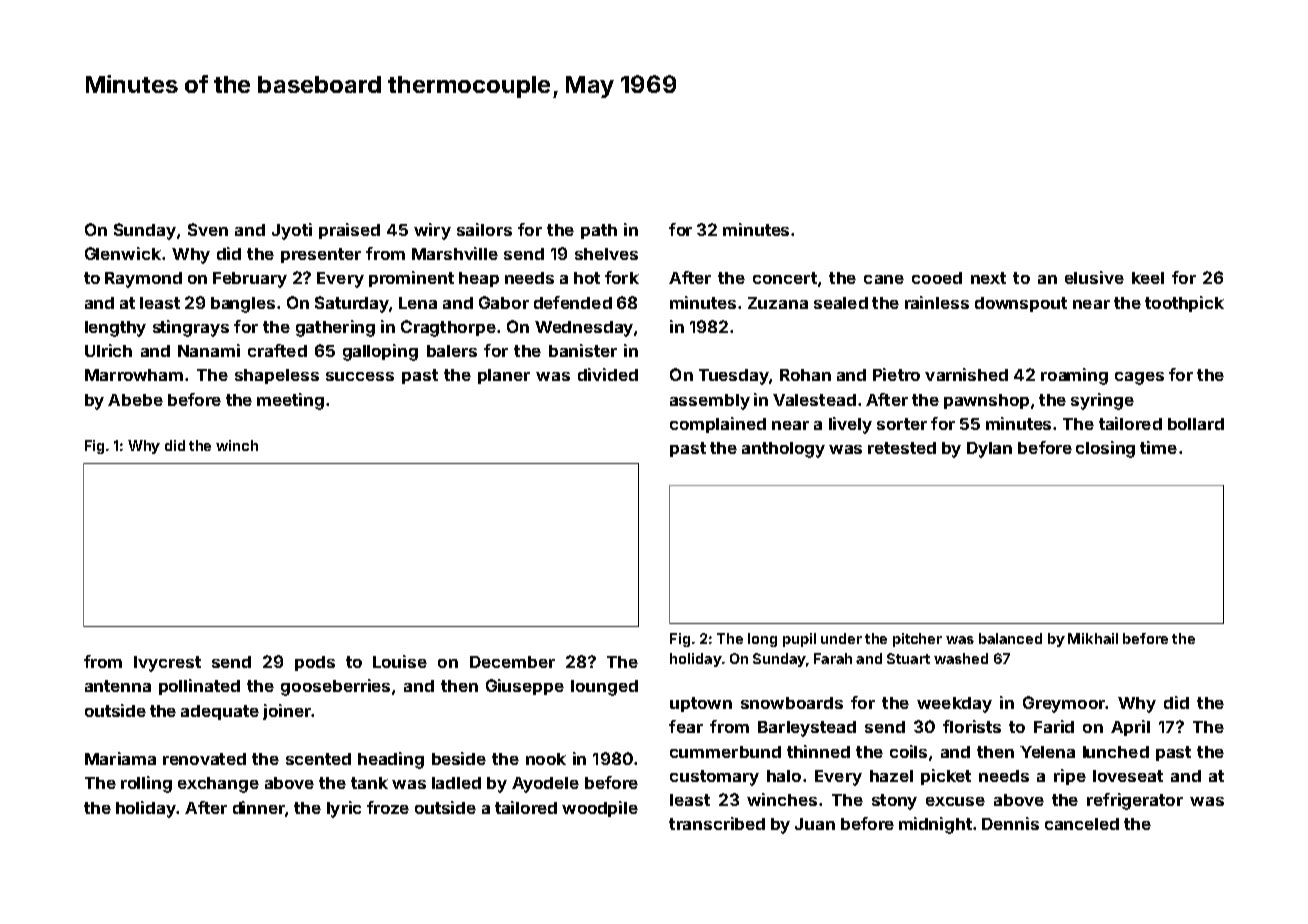 Image resolution: width=1308 pixels, height=924 pixels. What do you see at coordinates (315, 663) in the page?
I see `pods` at bounding box center [315, 663].
